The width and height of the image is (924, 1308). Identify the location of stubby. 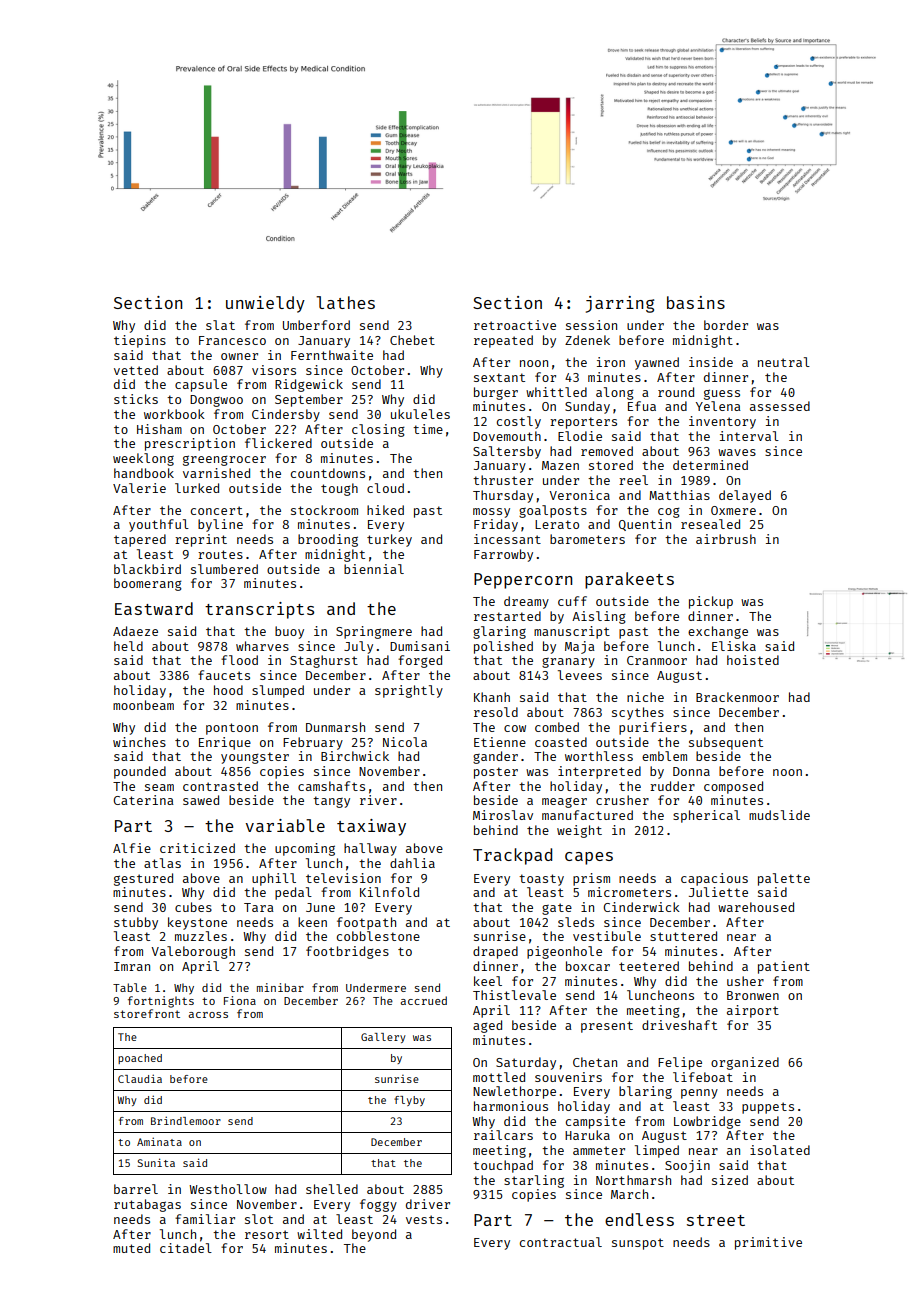
(136, 923).
